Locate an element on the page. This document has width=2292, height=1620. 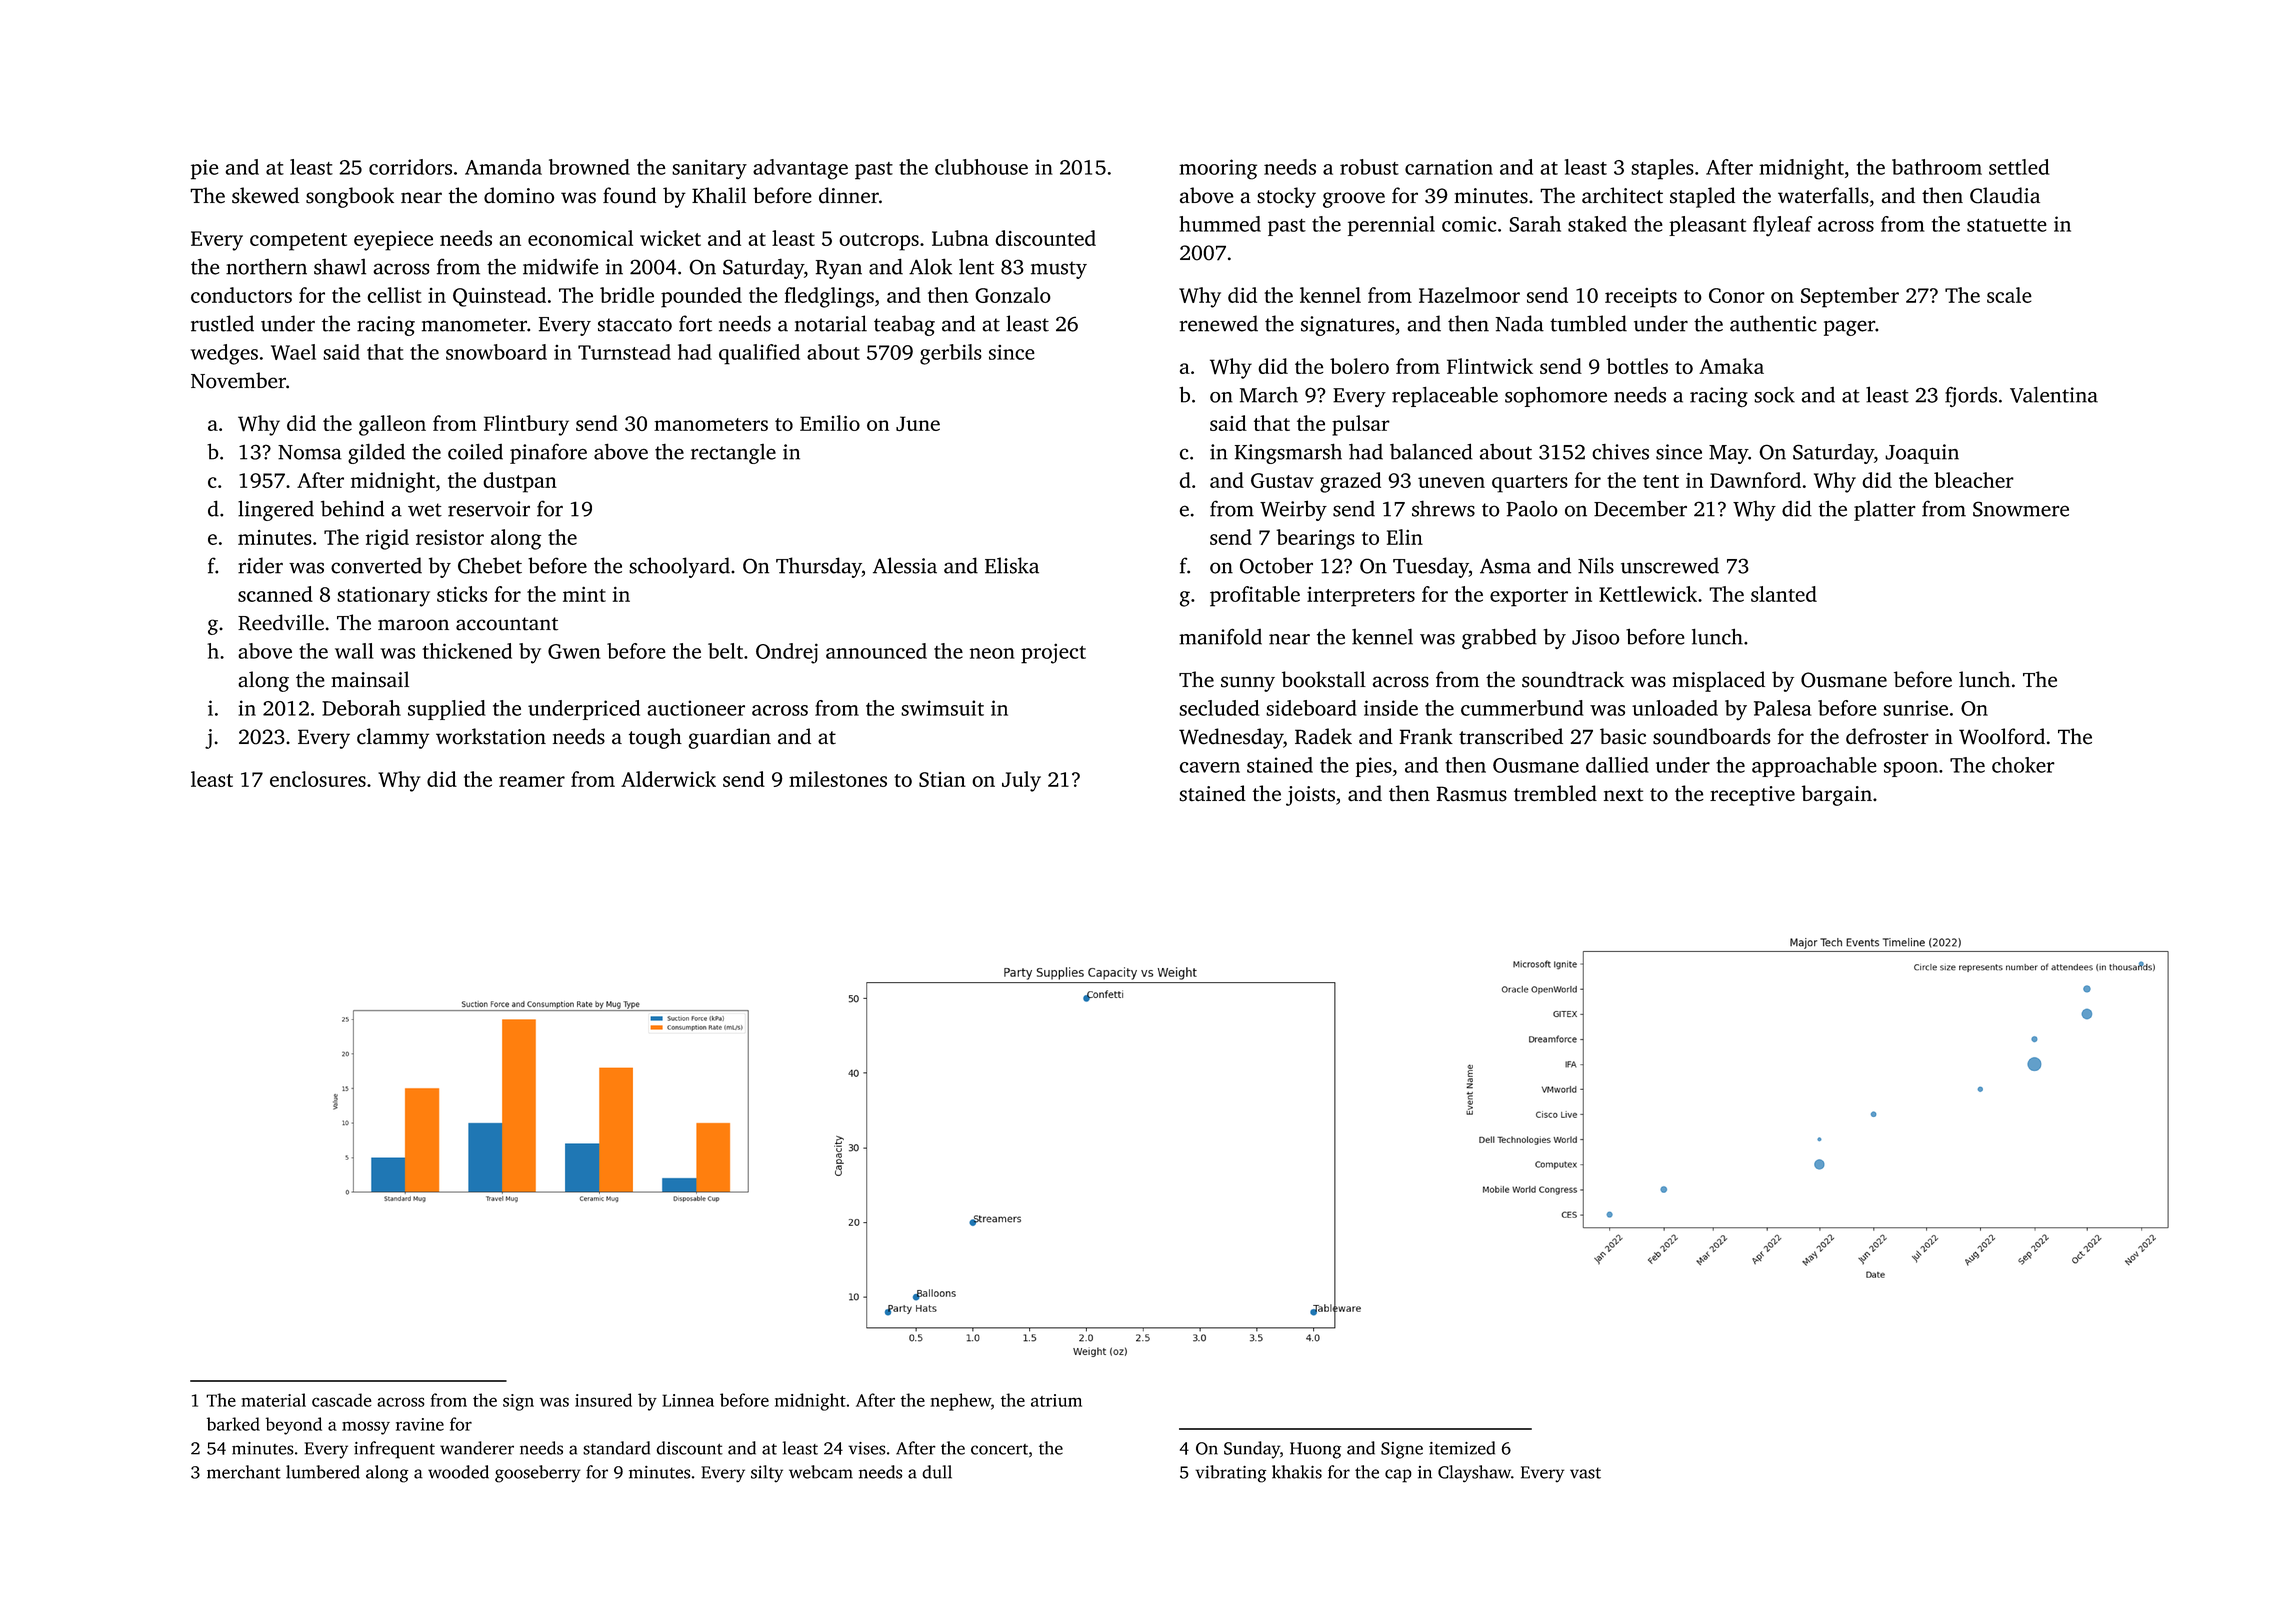
snowboard is located at coordinates (496, 352).
